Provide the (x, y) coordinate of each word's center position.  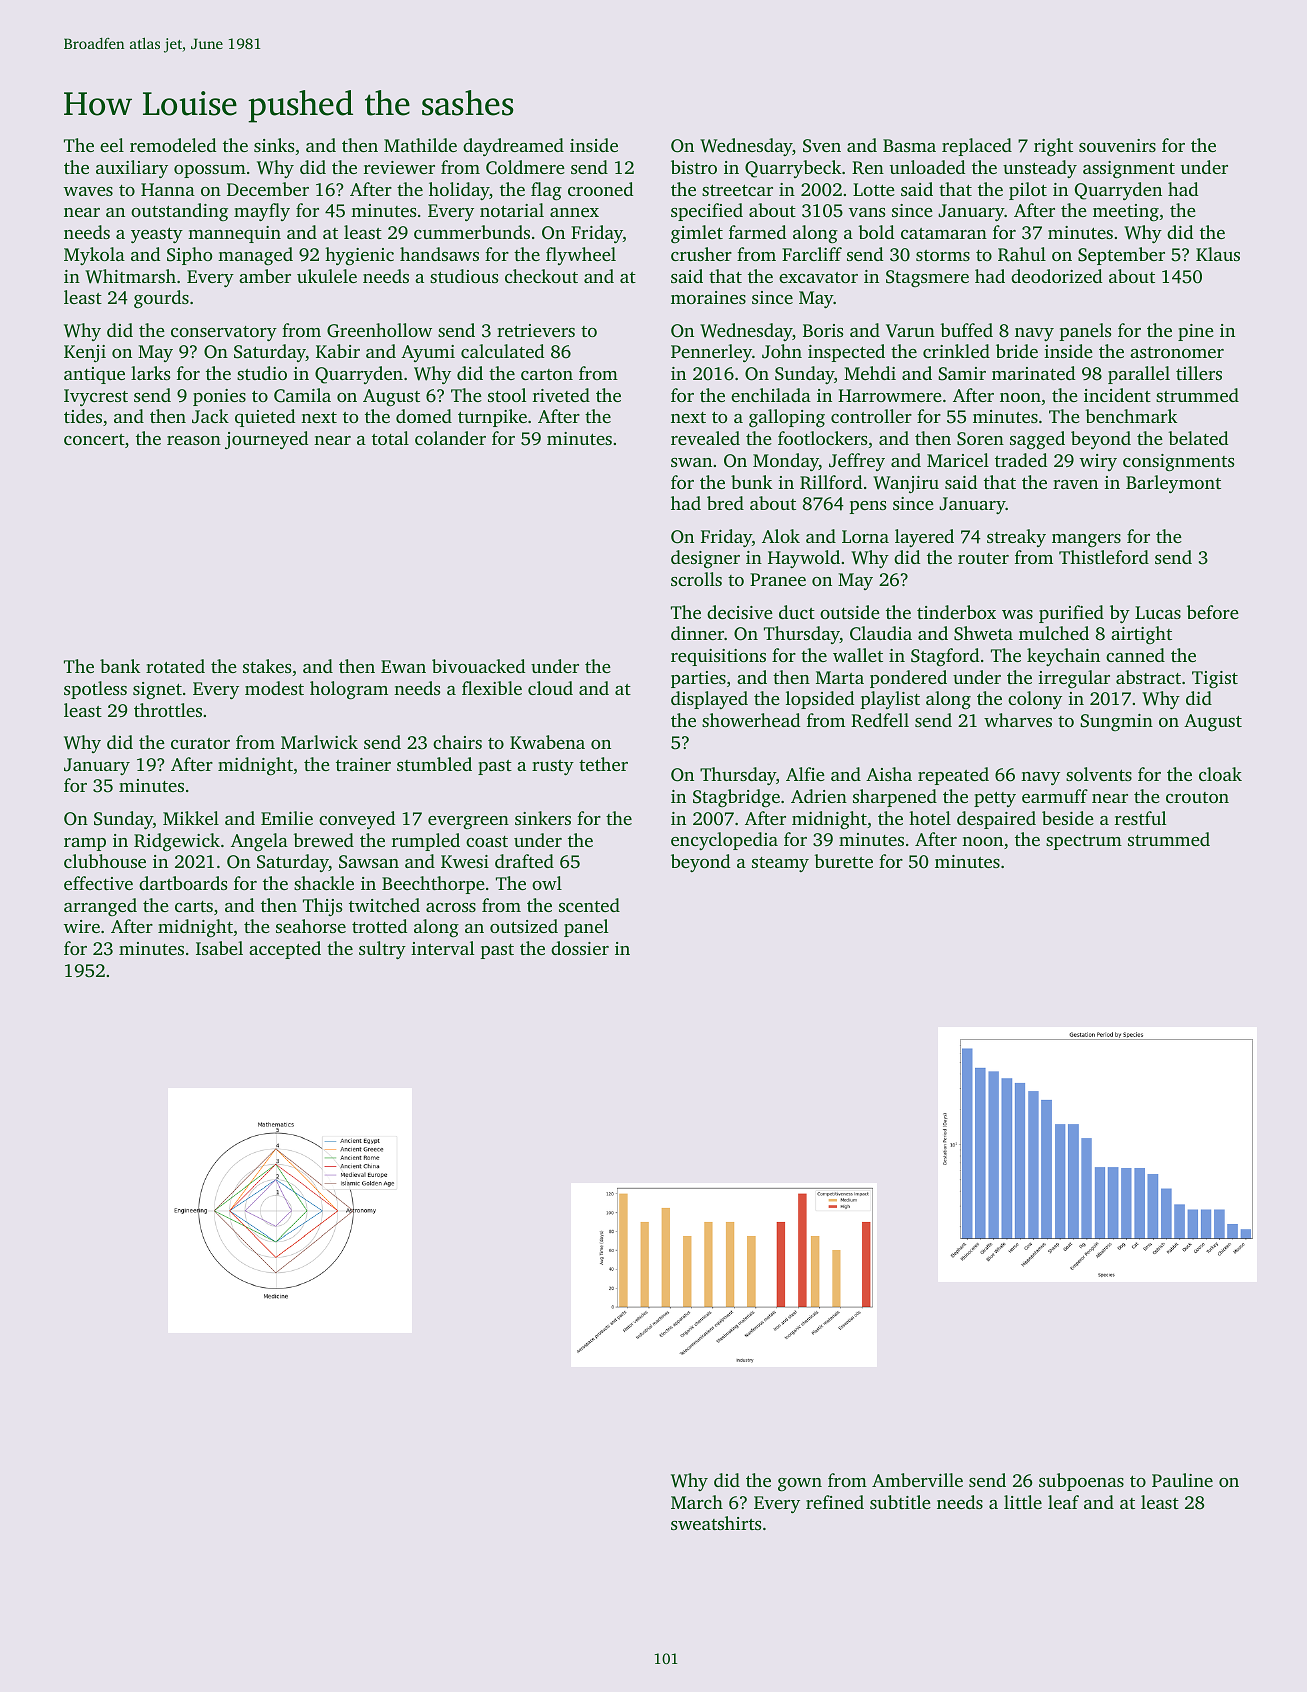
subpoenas (1081, 1482)
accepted (285, 950)
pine (1196, 332)
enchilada (771, 395)
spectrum (1084, 842)
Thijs (322, 907)
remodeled (173, 145)
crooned (600, 189)
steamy (780, 864)
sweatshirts (716, 1523)
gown (800, 1485)
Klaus (1218, 254)
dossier (580, 948)
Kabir (338, 351)
